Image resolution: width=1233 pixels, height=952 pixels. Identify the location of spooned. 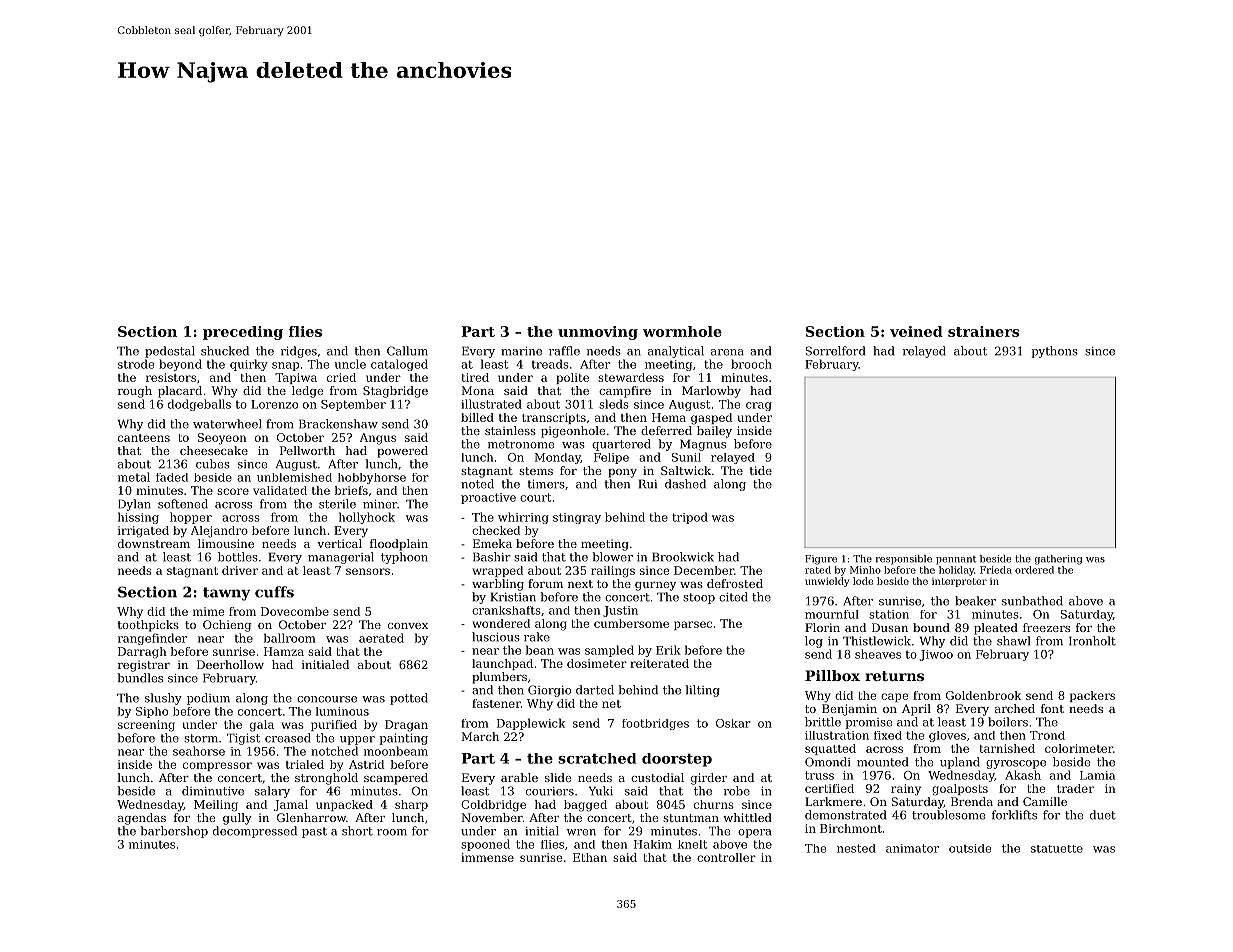
(485, 845).
